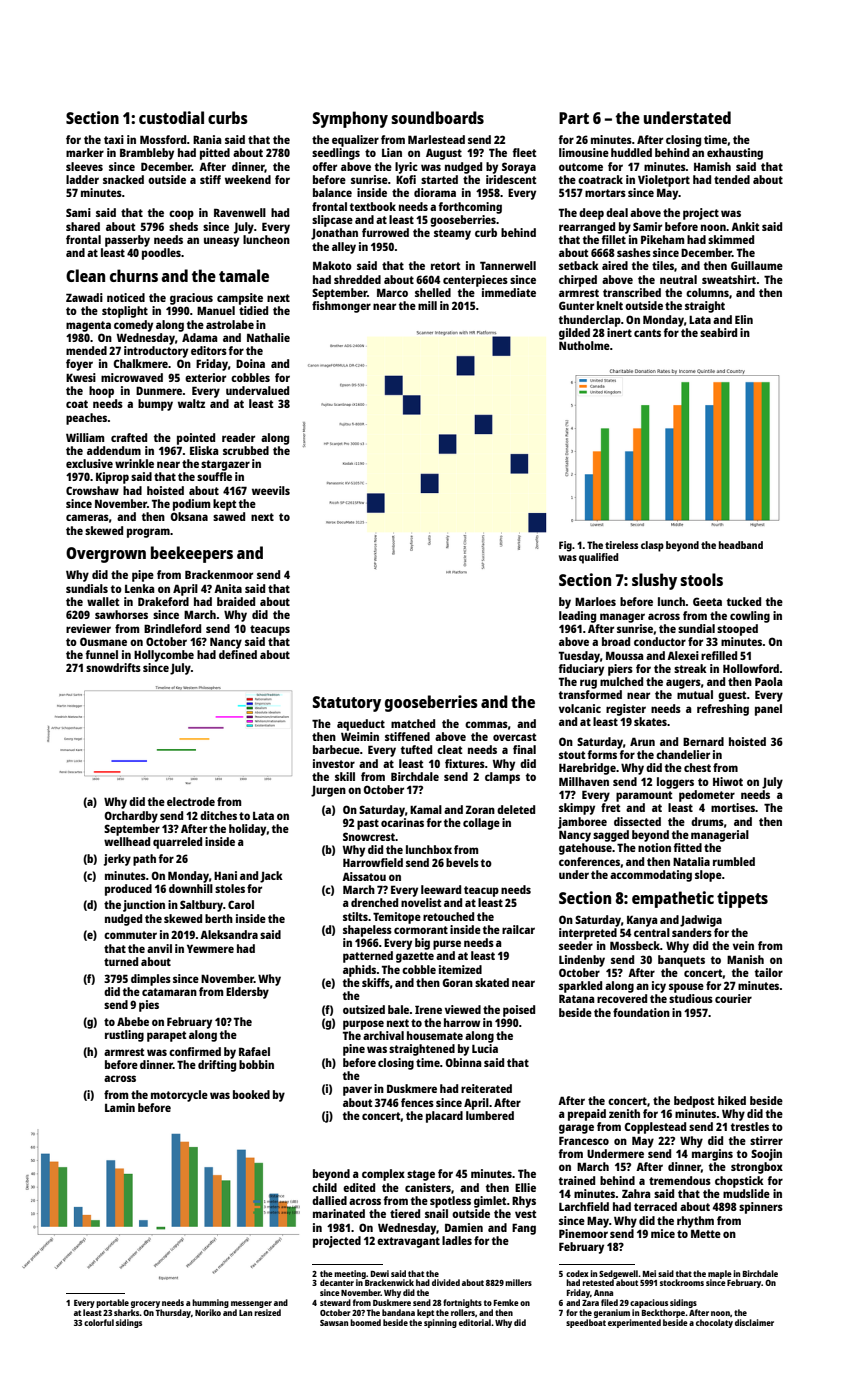 The height and width of the screenshot is (1400, 849). What do you see at coordinates (683, 655) in the screenshot?
I see `Alexei` at bounding box center [683, 655].
